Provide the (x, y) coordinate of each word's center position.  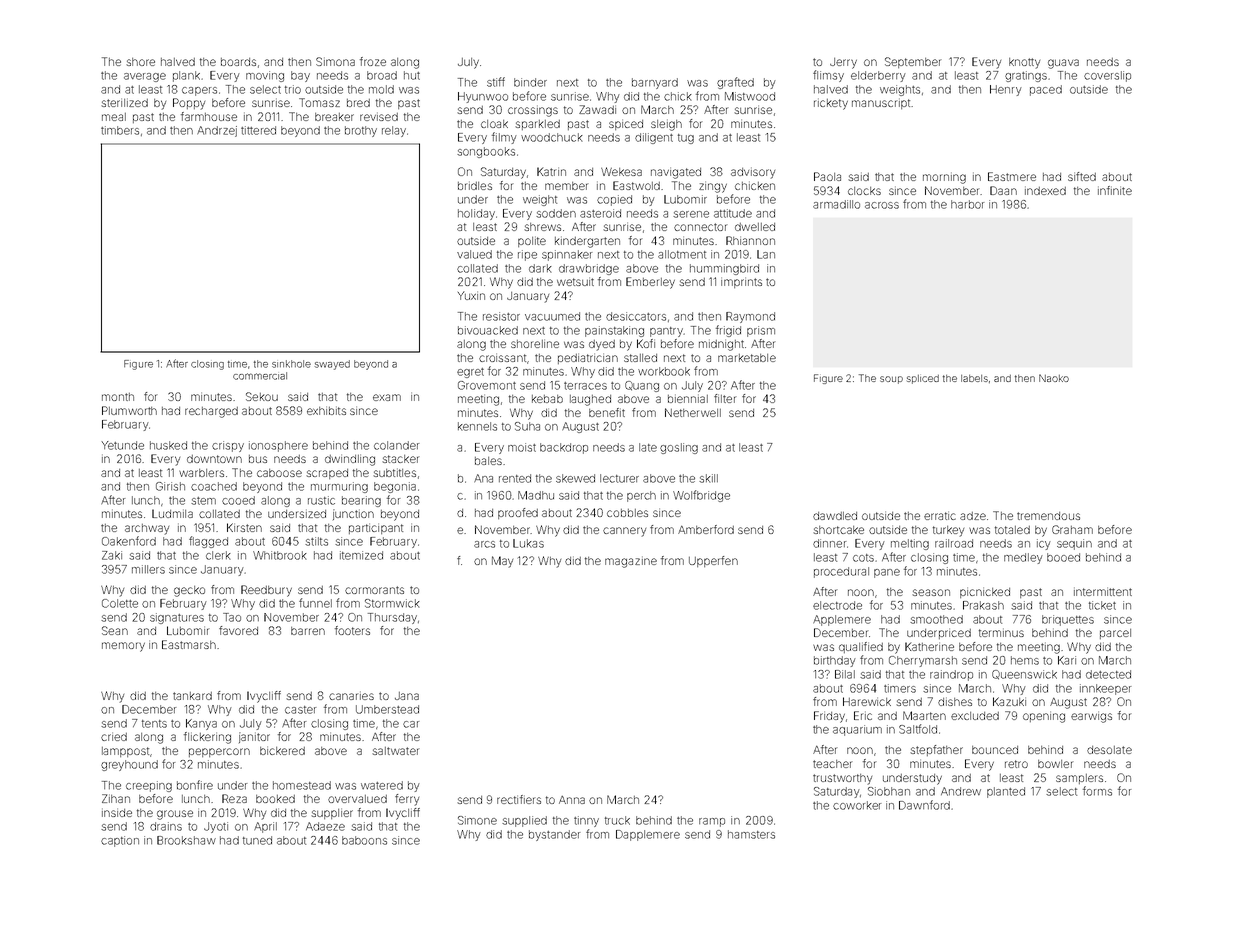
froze (373, 61)
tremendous (1048, 516)
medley (1023, 558)
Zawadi (597, 109)
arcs (484, 544)
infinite (1115, 190)
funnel (315, 603)
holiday (476, 214)
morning (944, 178)
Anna (572, 800)
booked (275, 799)
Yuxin (471, 295)
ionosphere (278, 446)
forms (1097, 791)
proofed (518, 513)
